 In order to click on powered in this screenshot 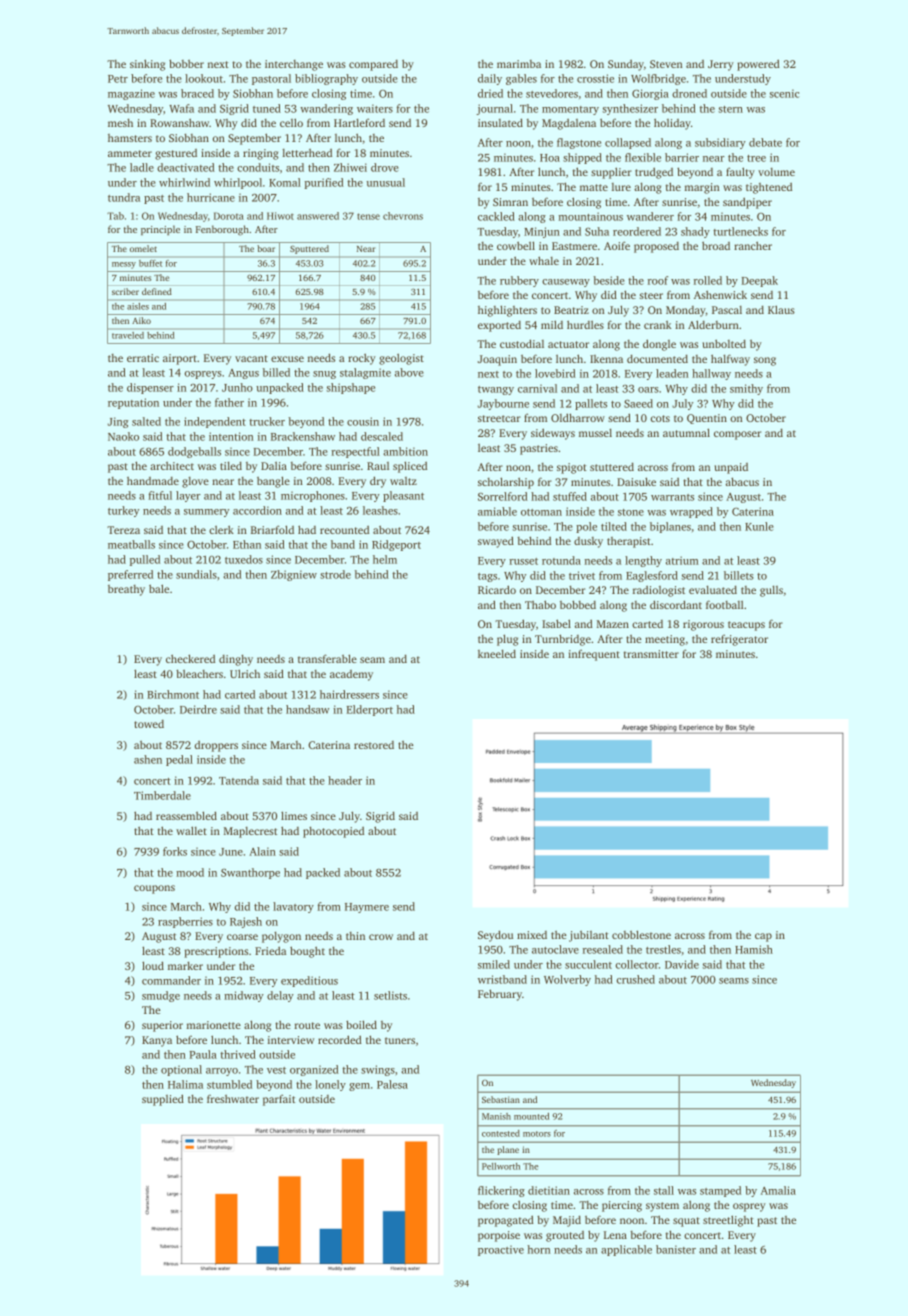, I will do `click(758, 65)`.
